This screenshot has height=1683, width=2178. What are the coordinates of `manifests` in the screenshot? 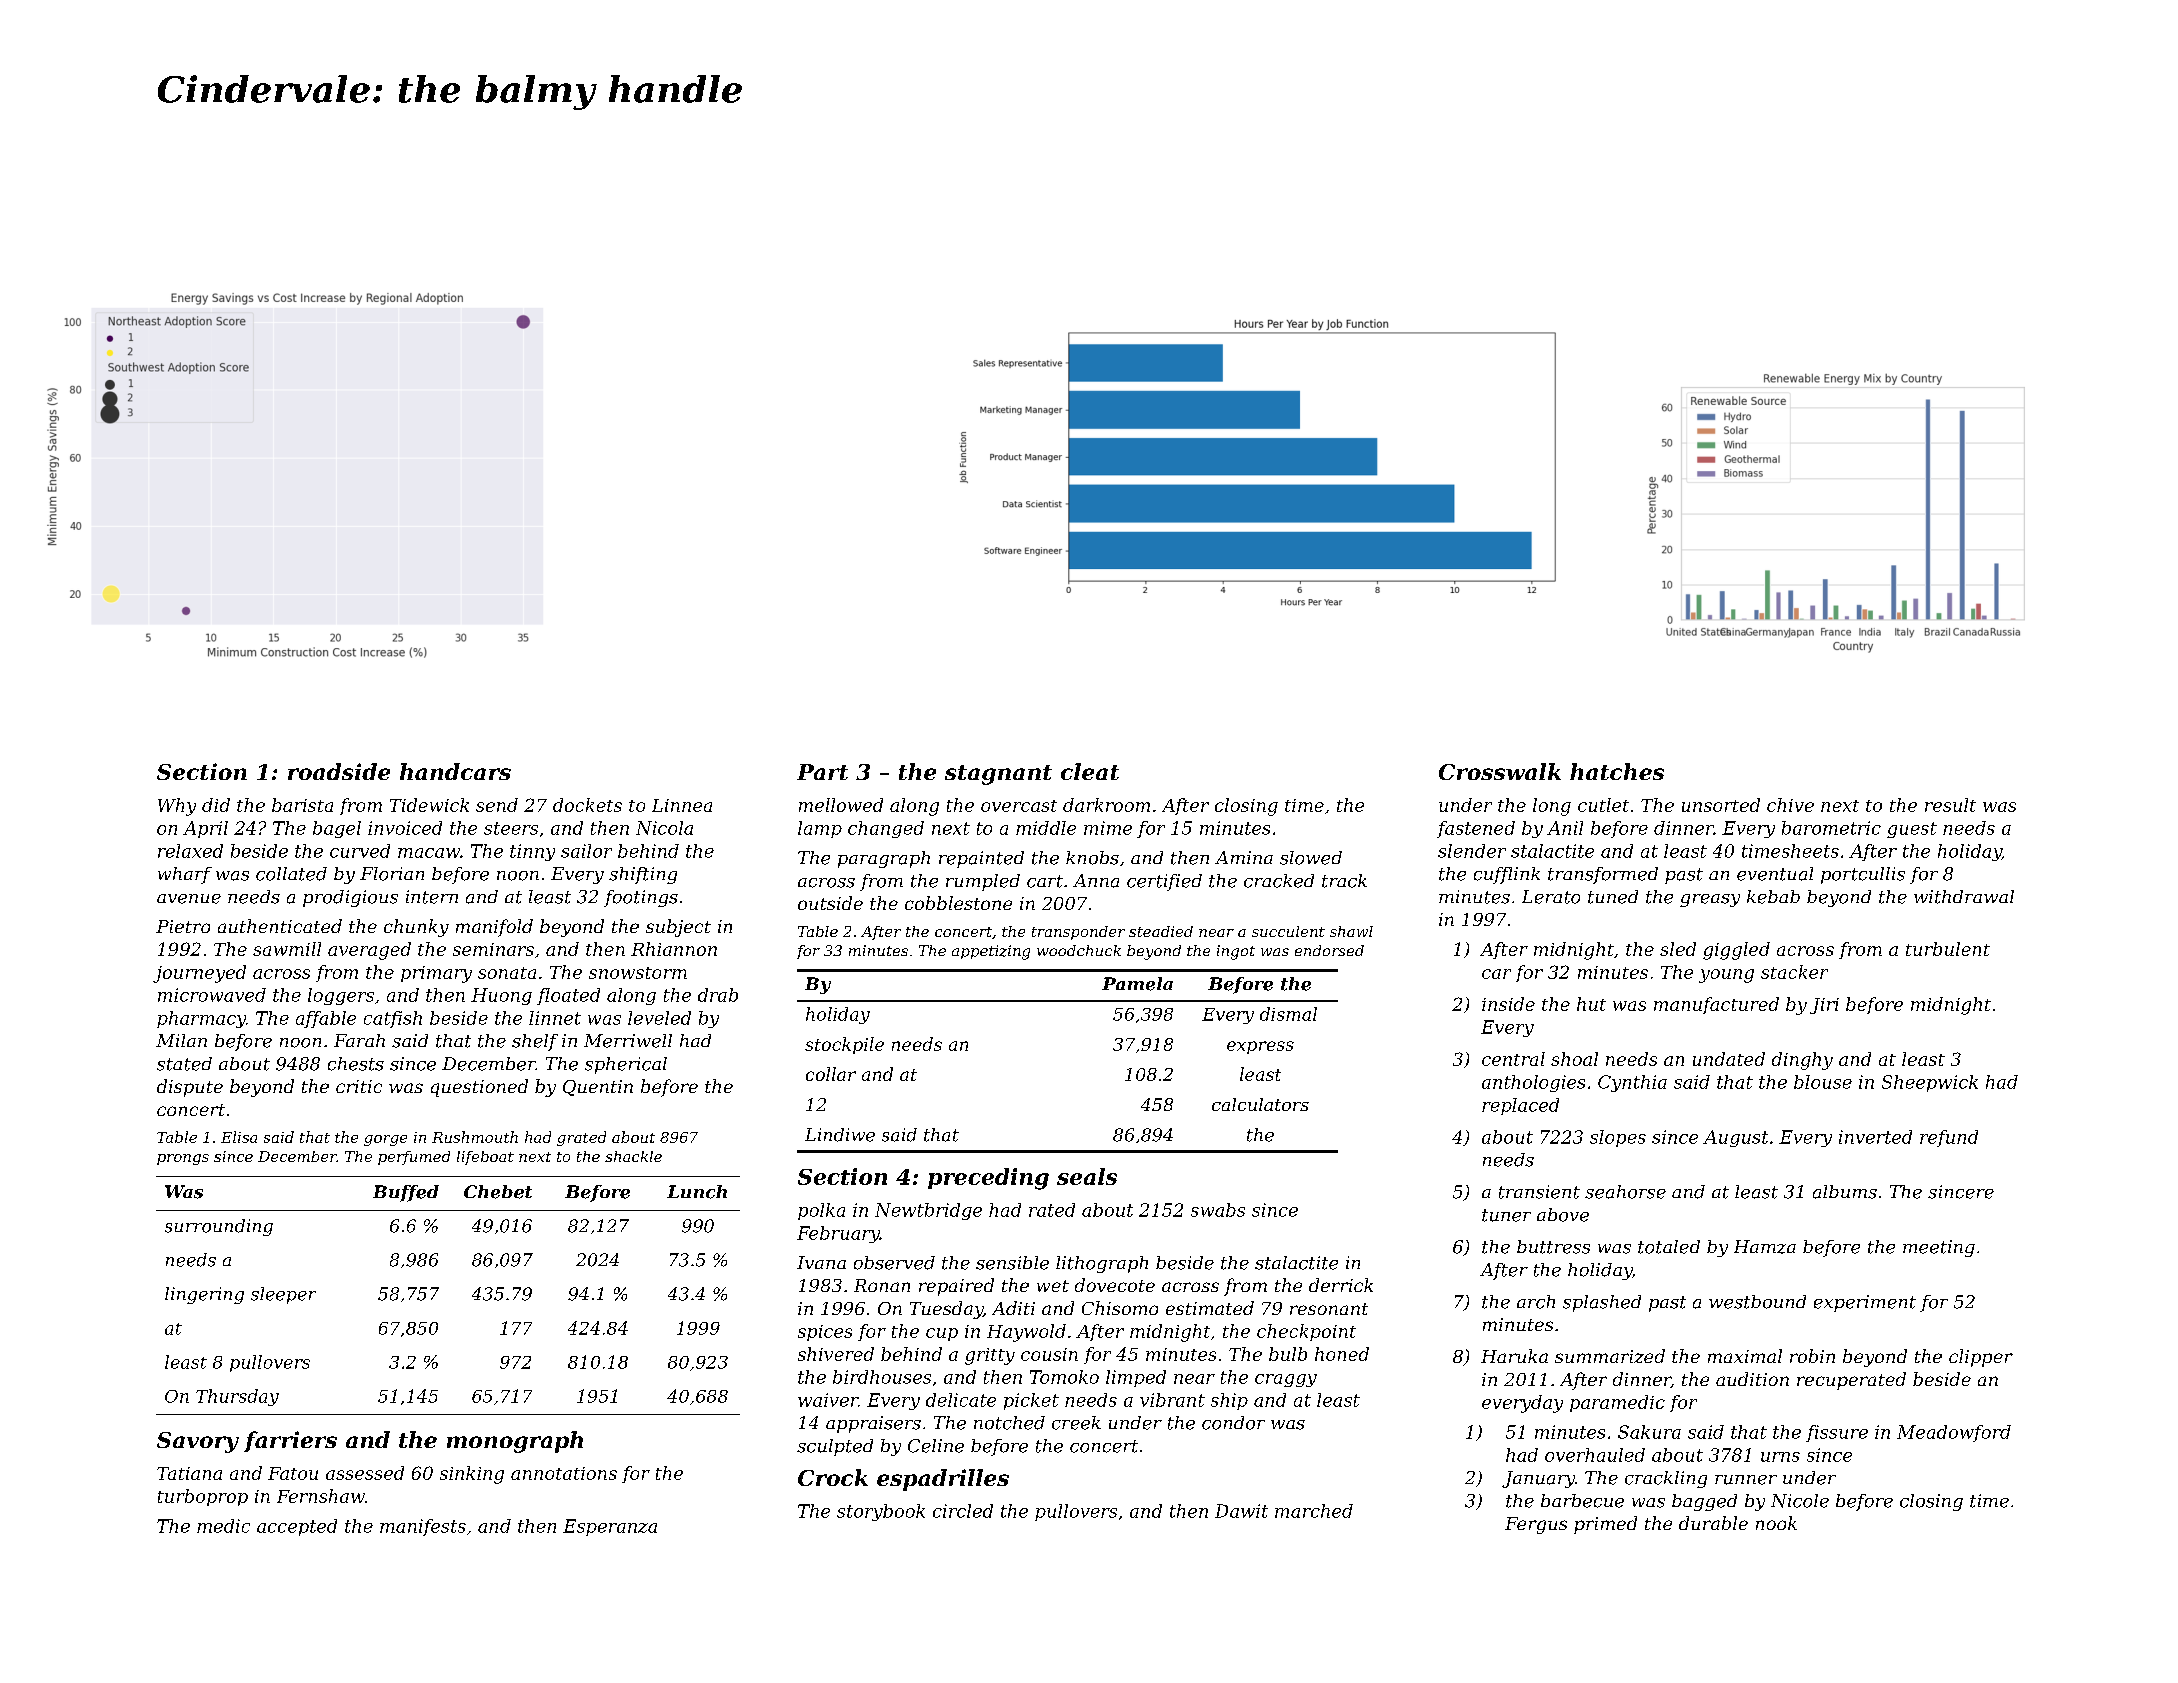 It's located at (423, 1527).
